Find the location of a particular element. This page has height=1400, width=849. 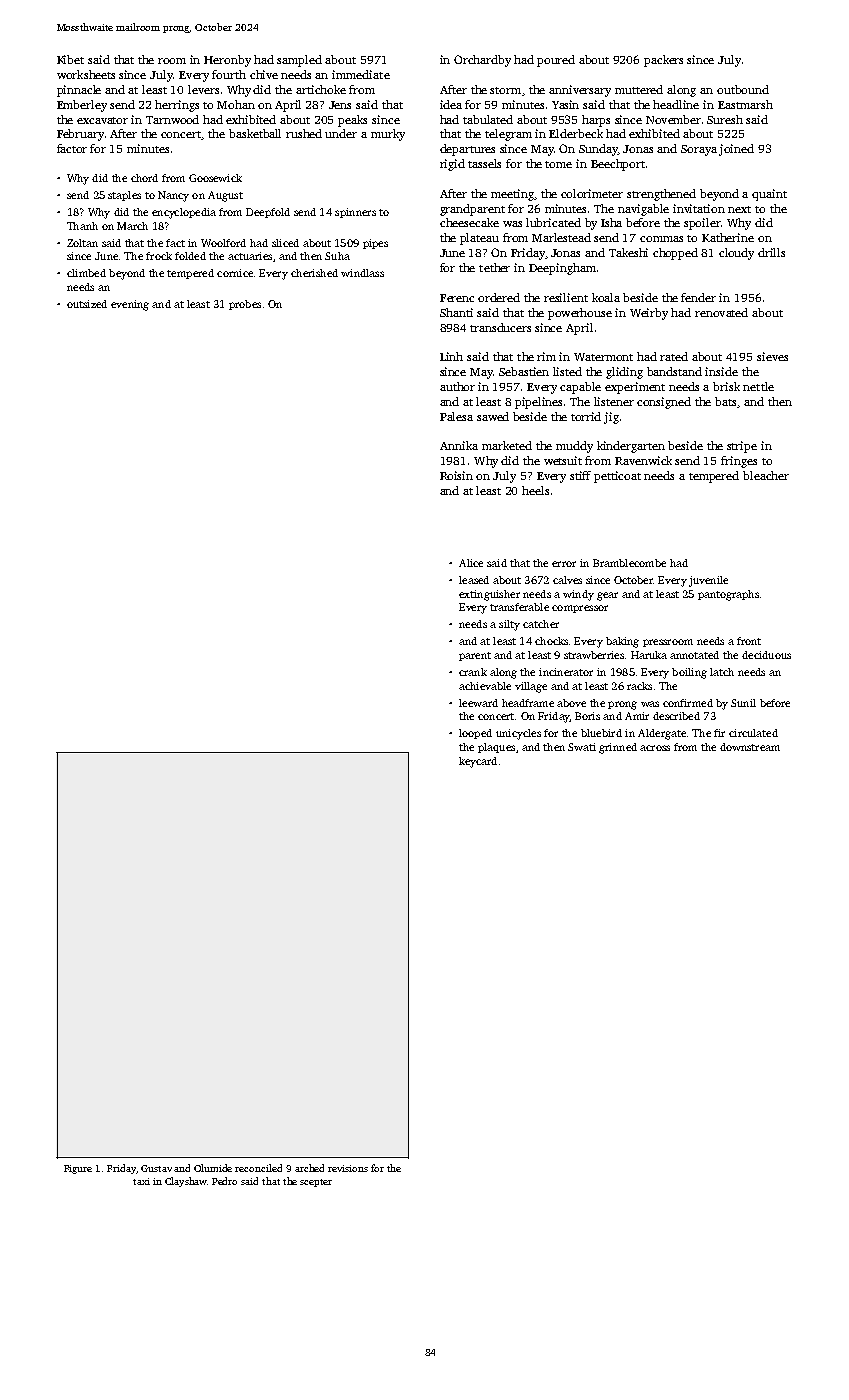

Eastmarsh is located at coordinates (745, 104).
